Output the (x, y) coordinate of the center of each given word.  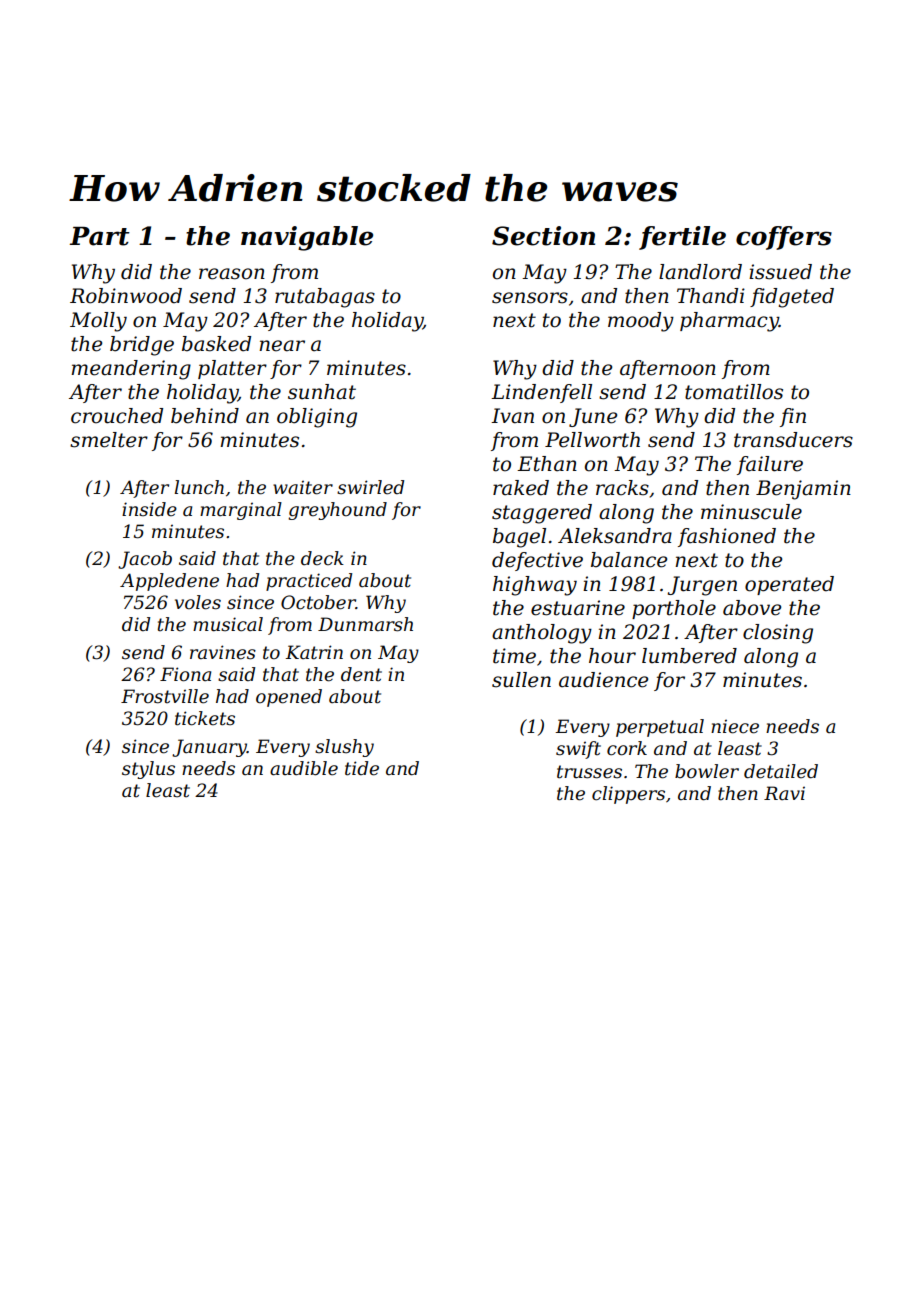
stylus (148, 770)
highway (535, 586)
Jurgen (702, 586)
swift (578, 750)
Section (543, 236)
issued (780, 272)
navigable (307, 238)
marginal (241, 511)
